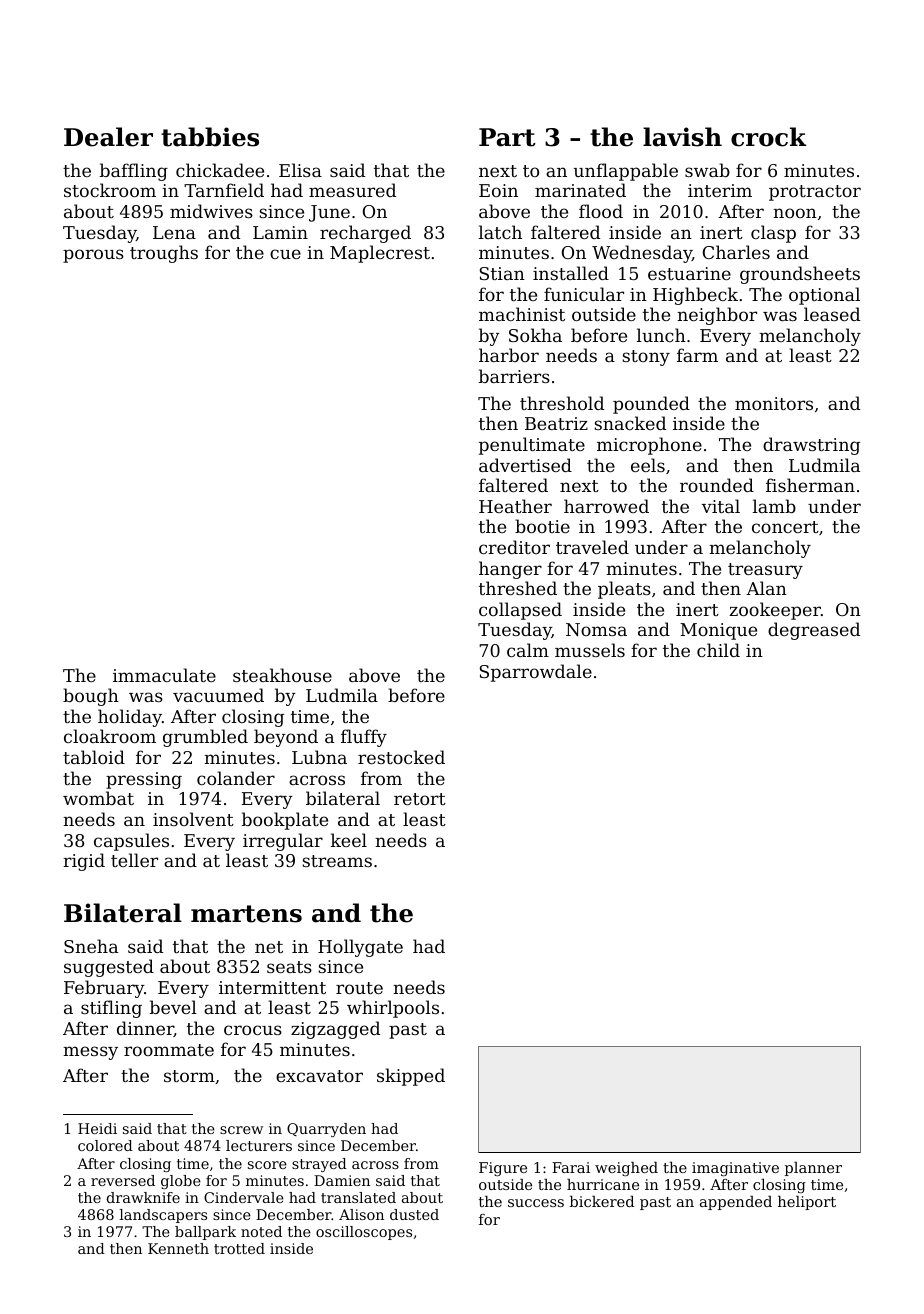 This document has width=924, height=1314. Describe the element at coordinates (813, 1169) in the document. I see `planner` at that location.
